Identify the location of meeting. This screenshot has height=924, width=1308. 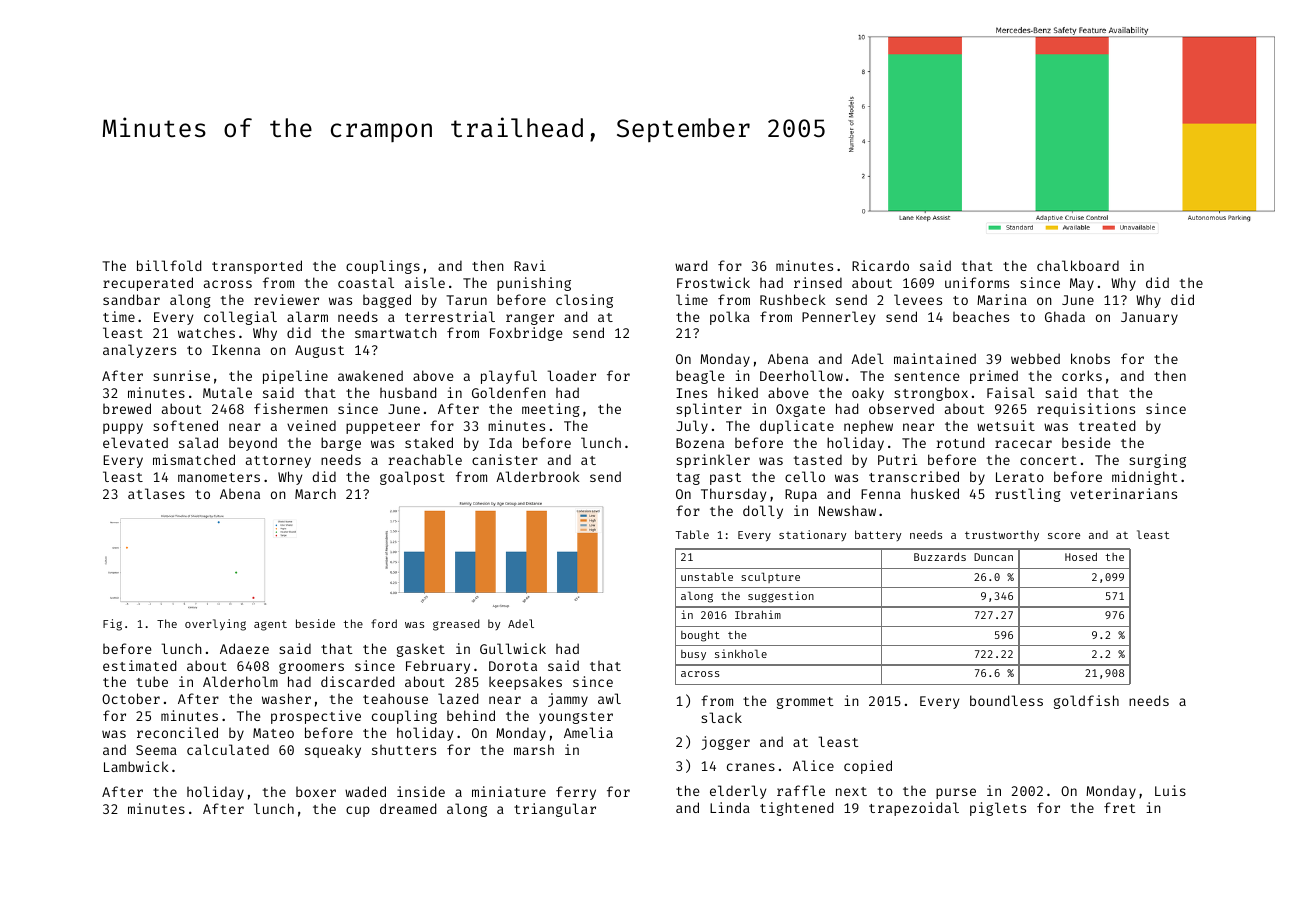
(551, 410).
